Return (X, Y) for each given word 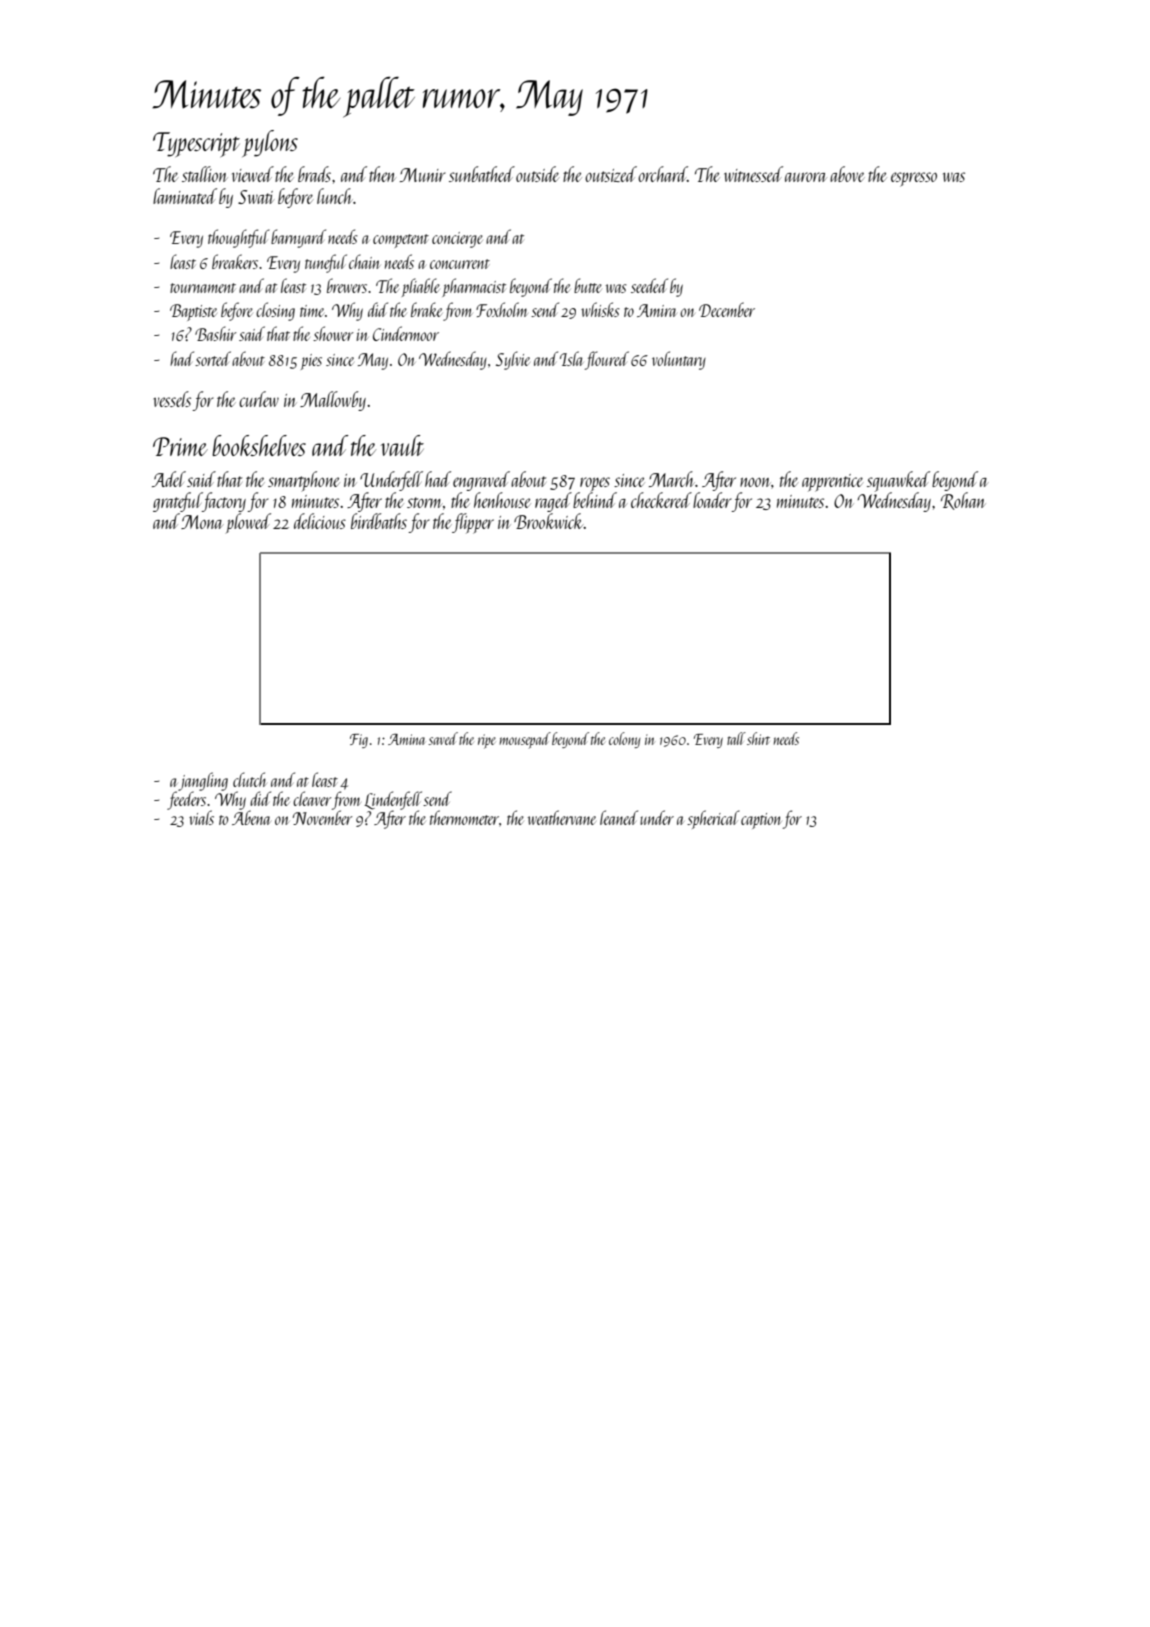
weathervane (562, 817)
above (847, 174)
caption (761, 821)
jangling (203, 781)
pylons (270, 143)
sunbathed (482, 174)
